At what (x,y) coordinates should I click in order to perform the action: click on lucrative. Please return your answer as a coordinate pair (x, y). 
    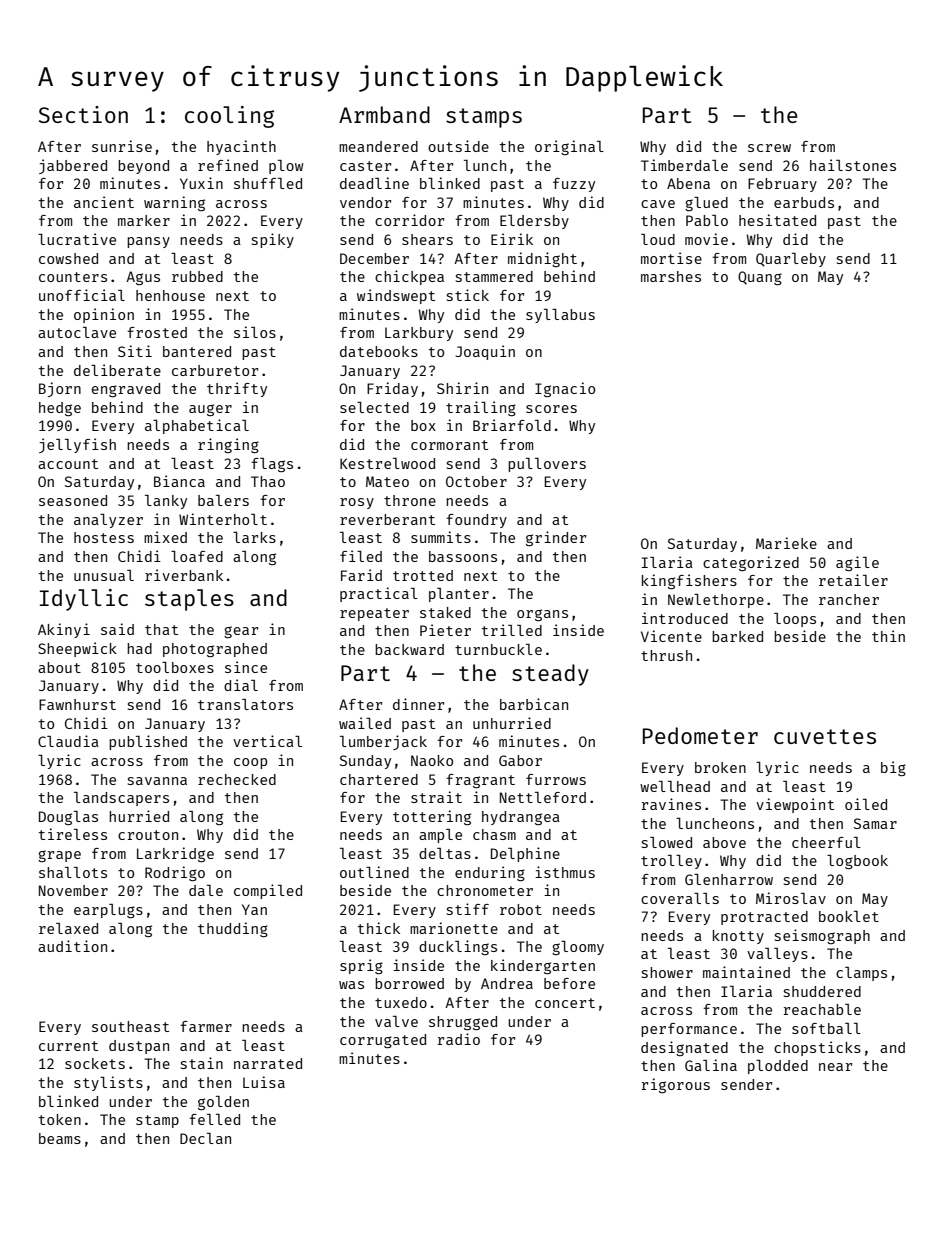
    Looking at the image, I should click on (77, 239).
